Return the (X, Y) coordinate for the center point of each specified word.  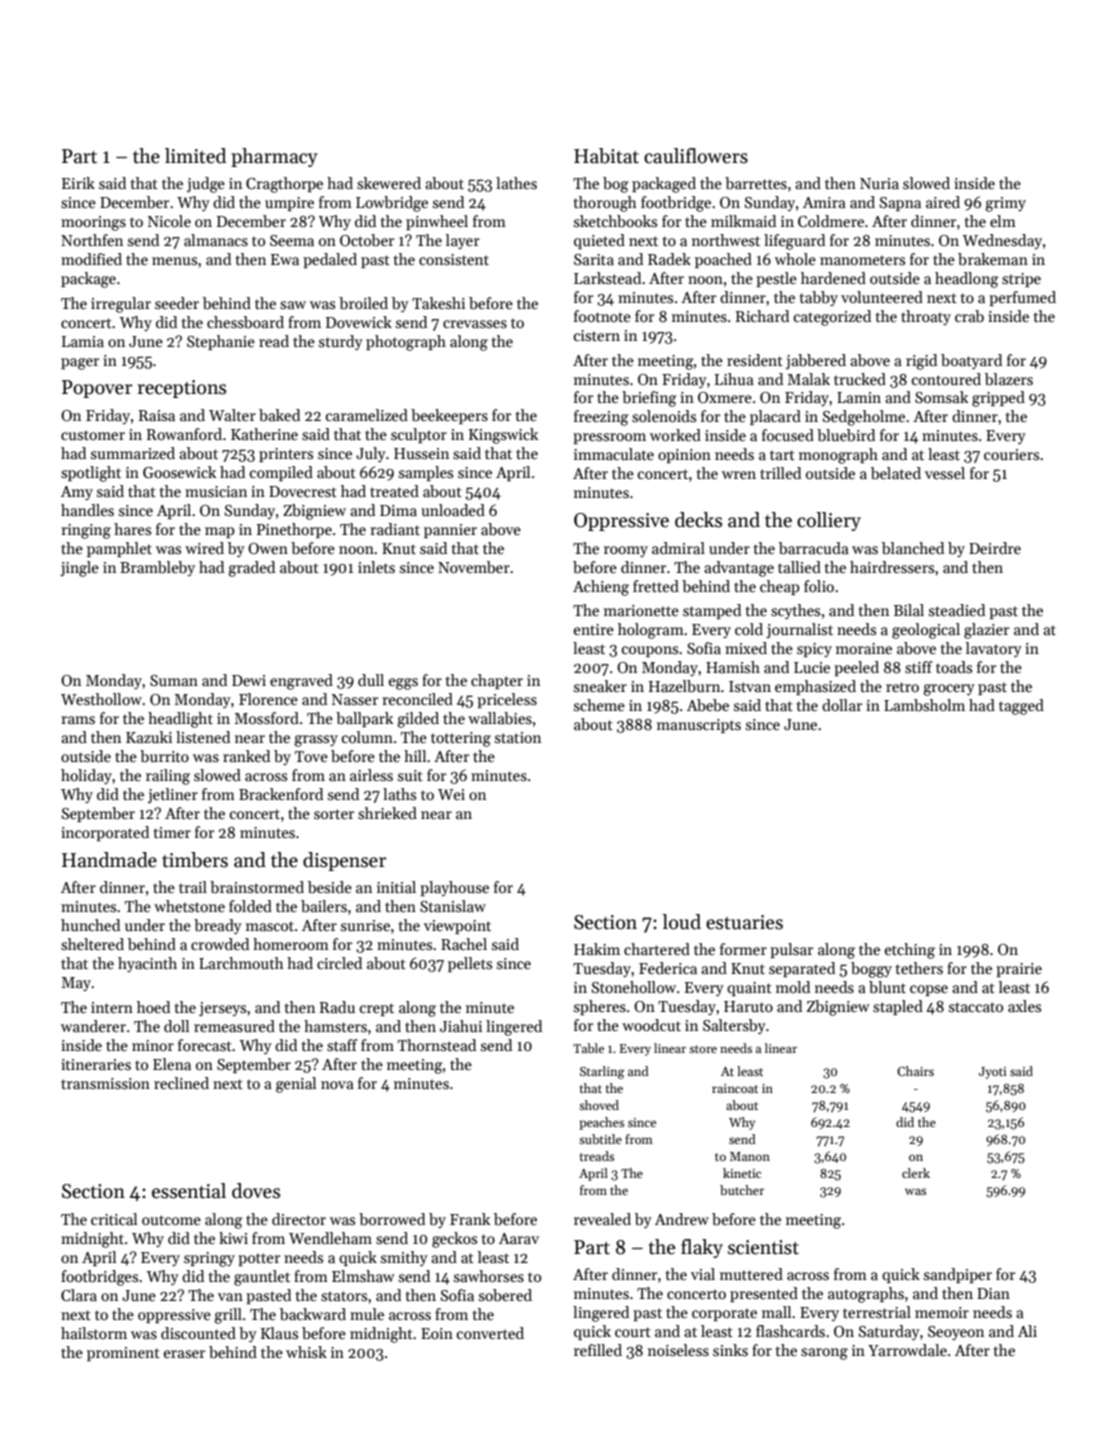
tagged (1021, 707)
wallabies (500, 718)
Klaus (279, 1333)
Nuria (879, 183)
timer (172, 832)
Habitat (606, 156)
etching (910, 951)
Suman (174, 680)
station (518, 737)
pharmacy (274, 157)
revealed (602, 1219)
